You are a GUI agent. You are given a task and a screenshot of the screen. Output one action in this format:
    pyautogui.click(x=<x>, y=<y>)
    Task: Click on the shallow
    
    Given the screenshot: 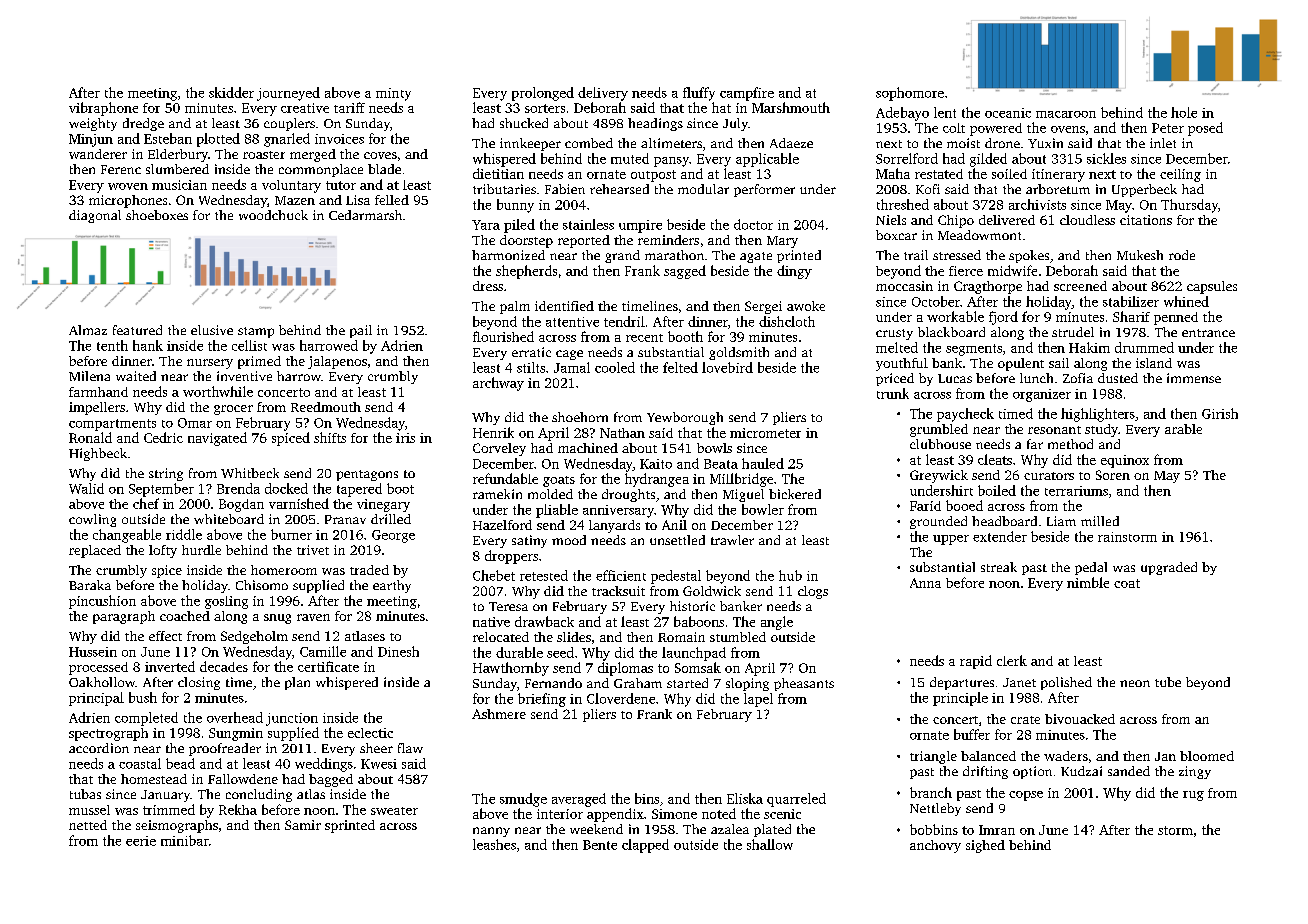 What is the action you would take?
    pyautogui.click(x=770, y=844)
